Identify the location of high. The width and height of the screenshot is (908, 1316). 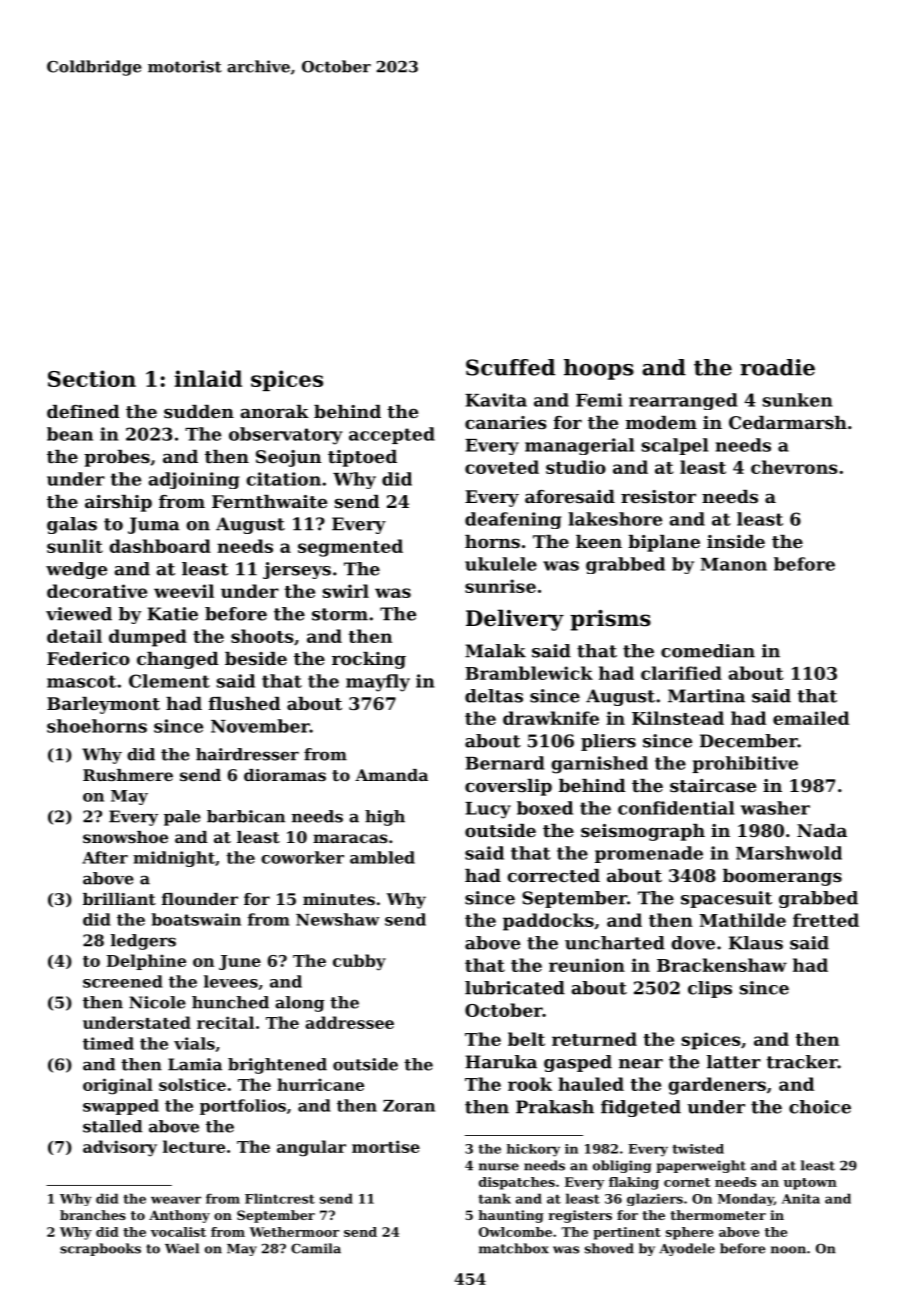
(385, 818).
